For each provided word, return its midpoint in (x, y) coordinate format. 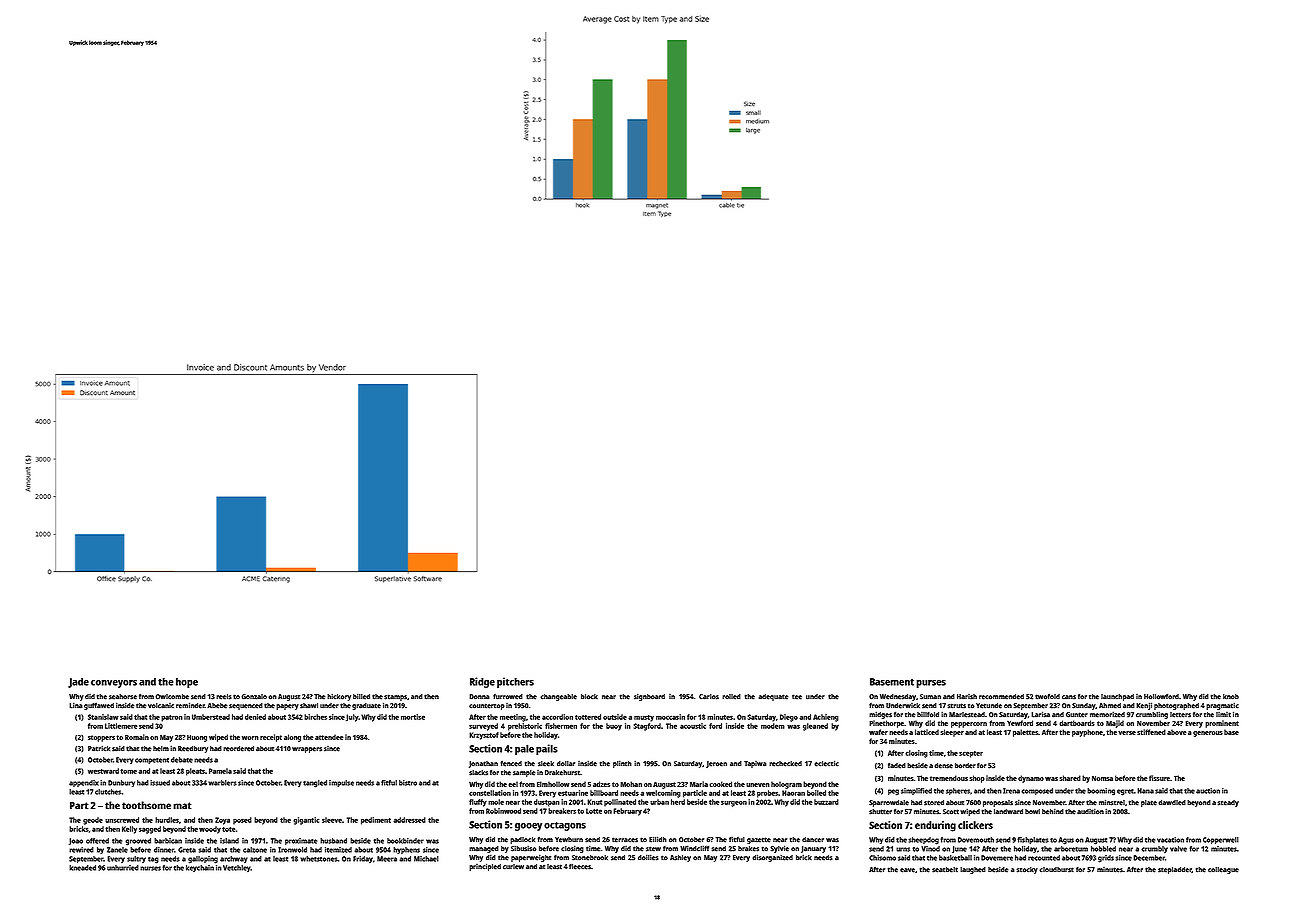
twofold (1047, 696)
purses (931, 684)
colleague (1223, 870)
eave (907, 870)
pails (547, 749)
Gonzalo (254, 697)
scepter (971, 754)
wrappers (307, 750)
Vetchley (237, 868)
